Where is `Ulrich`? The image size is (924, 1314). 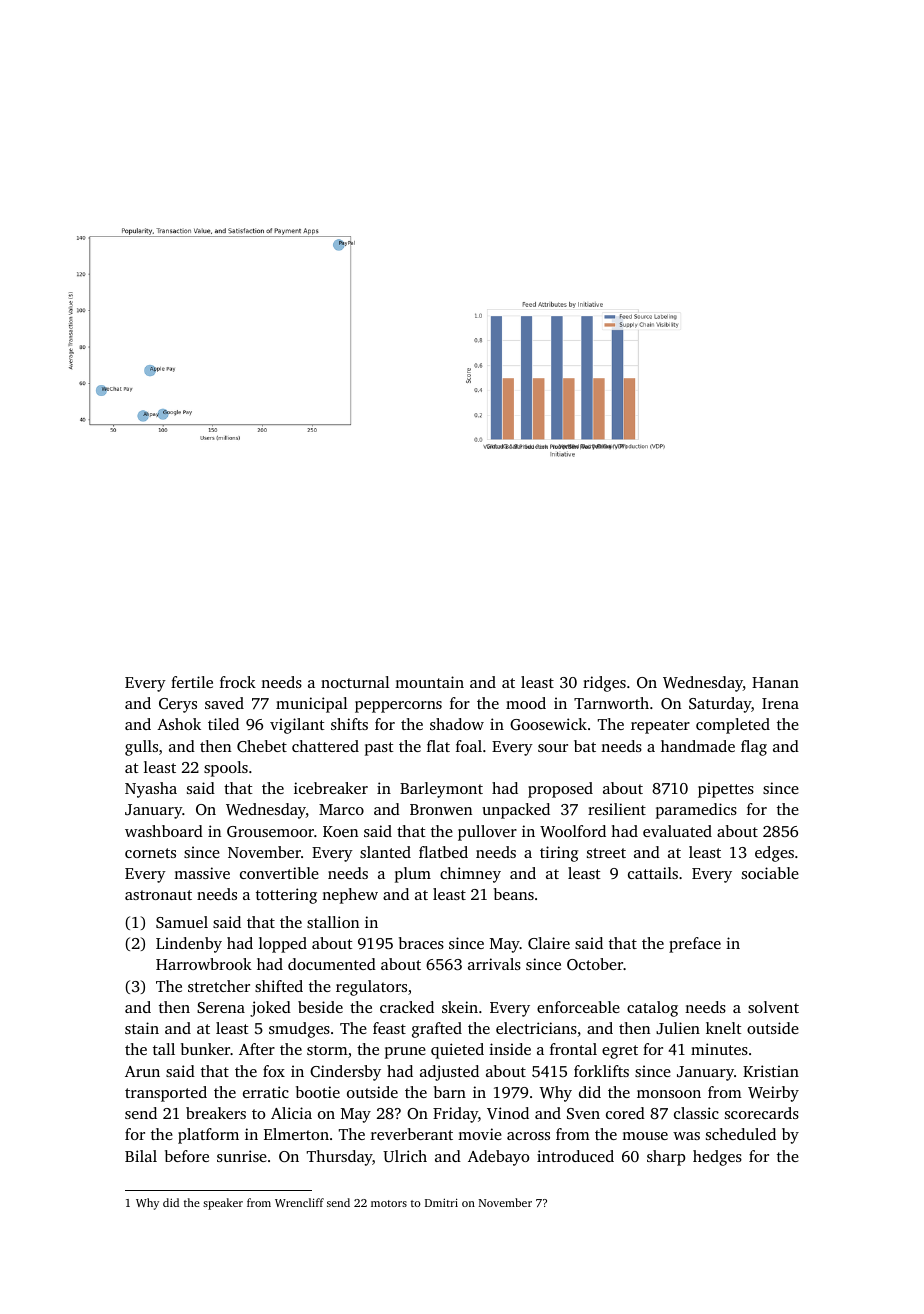
Ulrich is located at coordinates (405, 1156).
